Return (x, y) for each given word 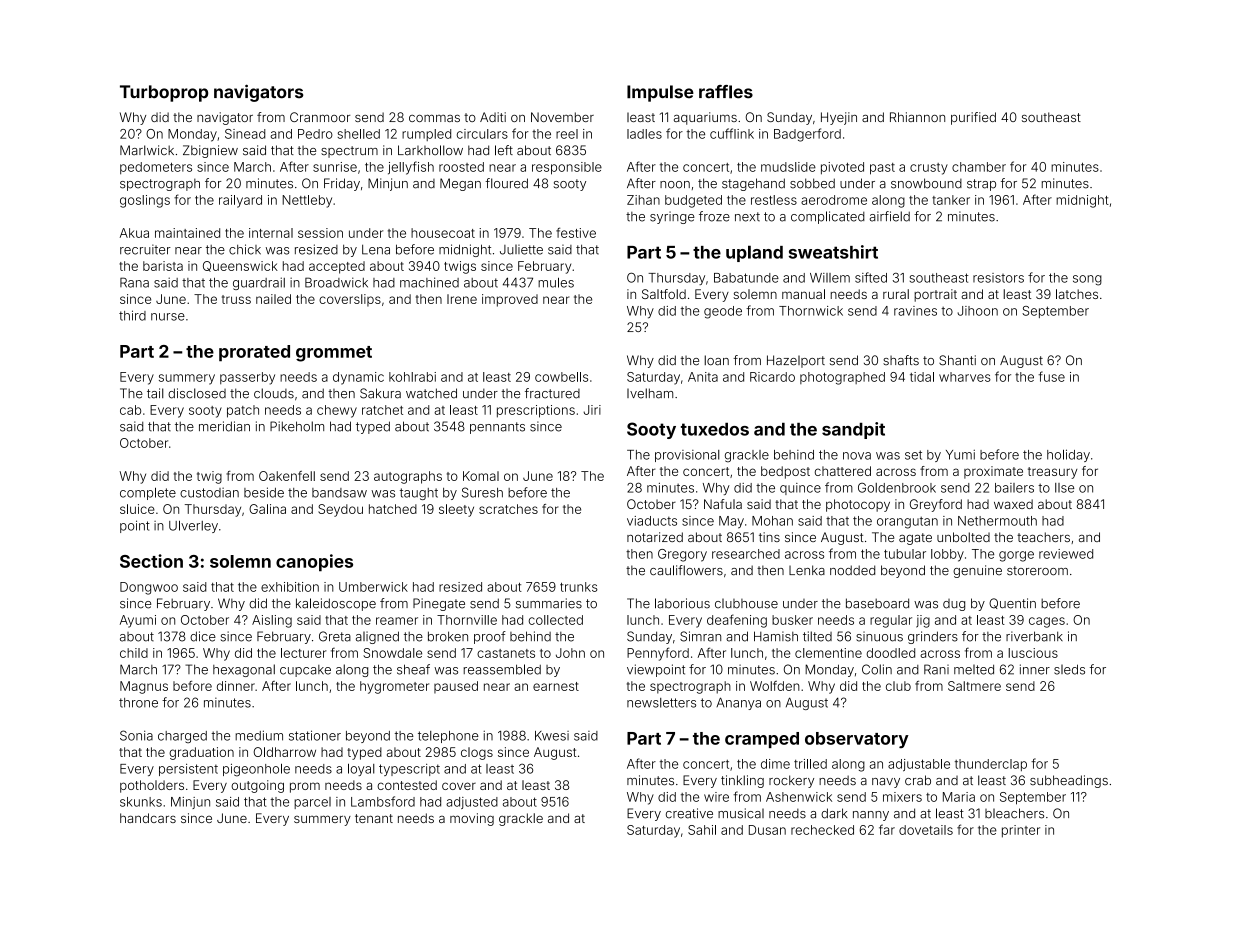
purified (973, 118)
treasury (1052, 473)
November (562, 117)
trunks (579, 587)
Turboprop (164, 93)
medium (259, 735)
